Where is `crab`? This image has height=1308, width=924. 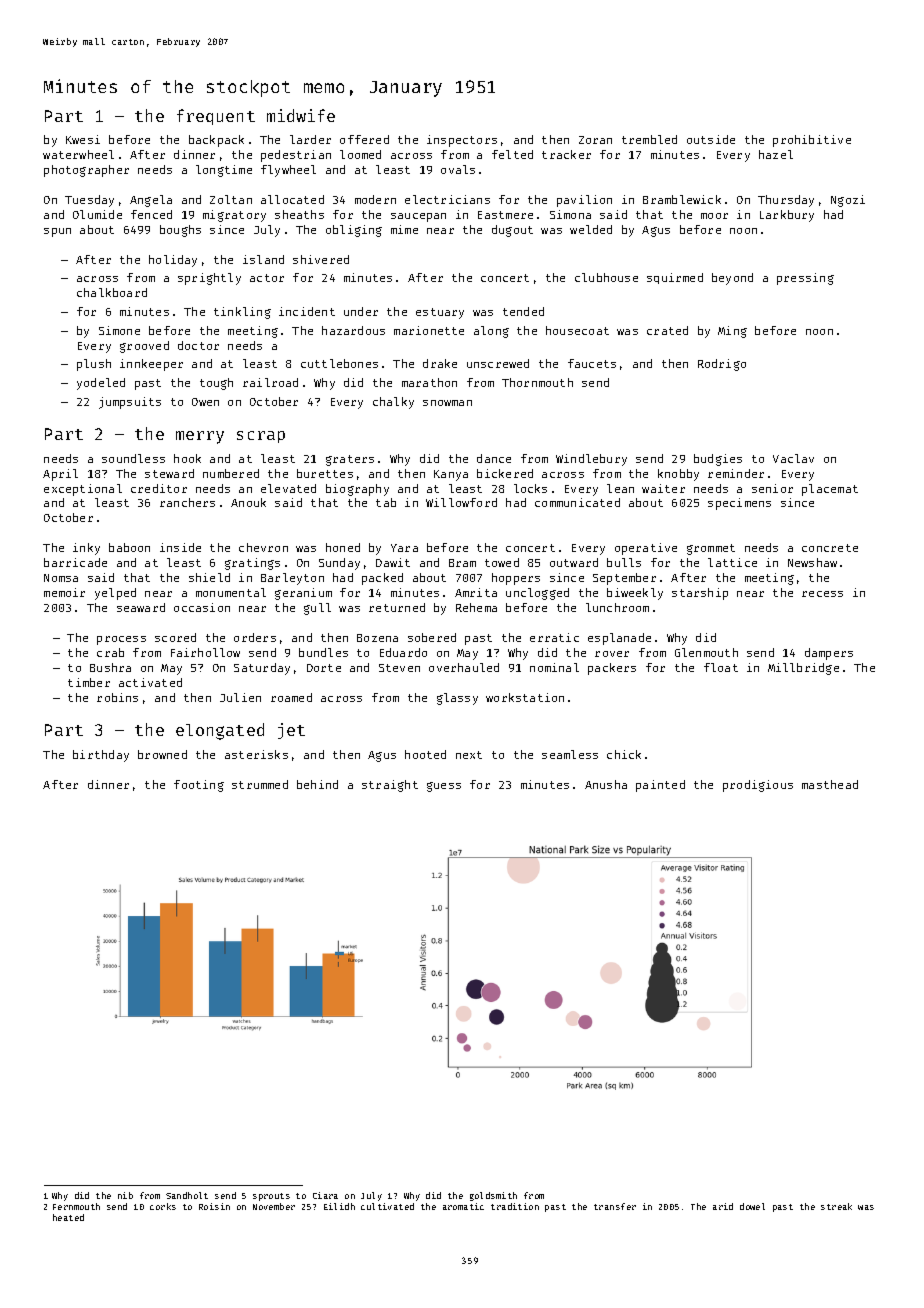
crab is located at coordinates (110, 652).
